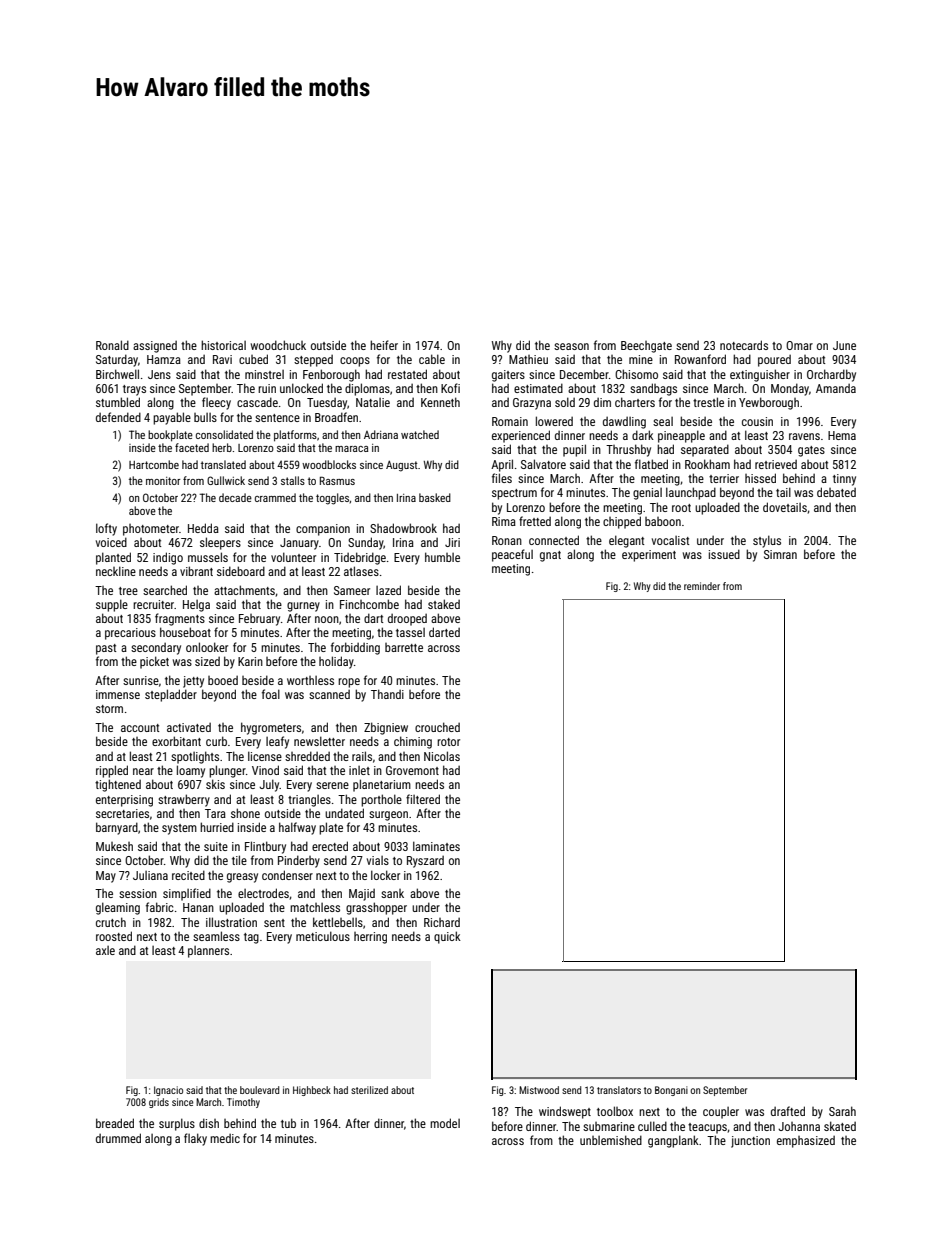  What do you see at coordinates (442, 922) in the image?
I see `Richard` at bounding box center [442, 922].
